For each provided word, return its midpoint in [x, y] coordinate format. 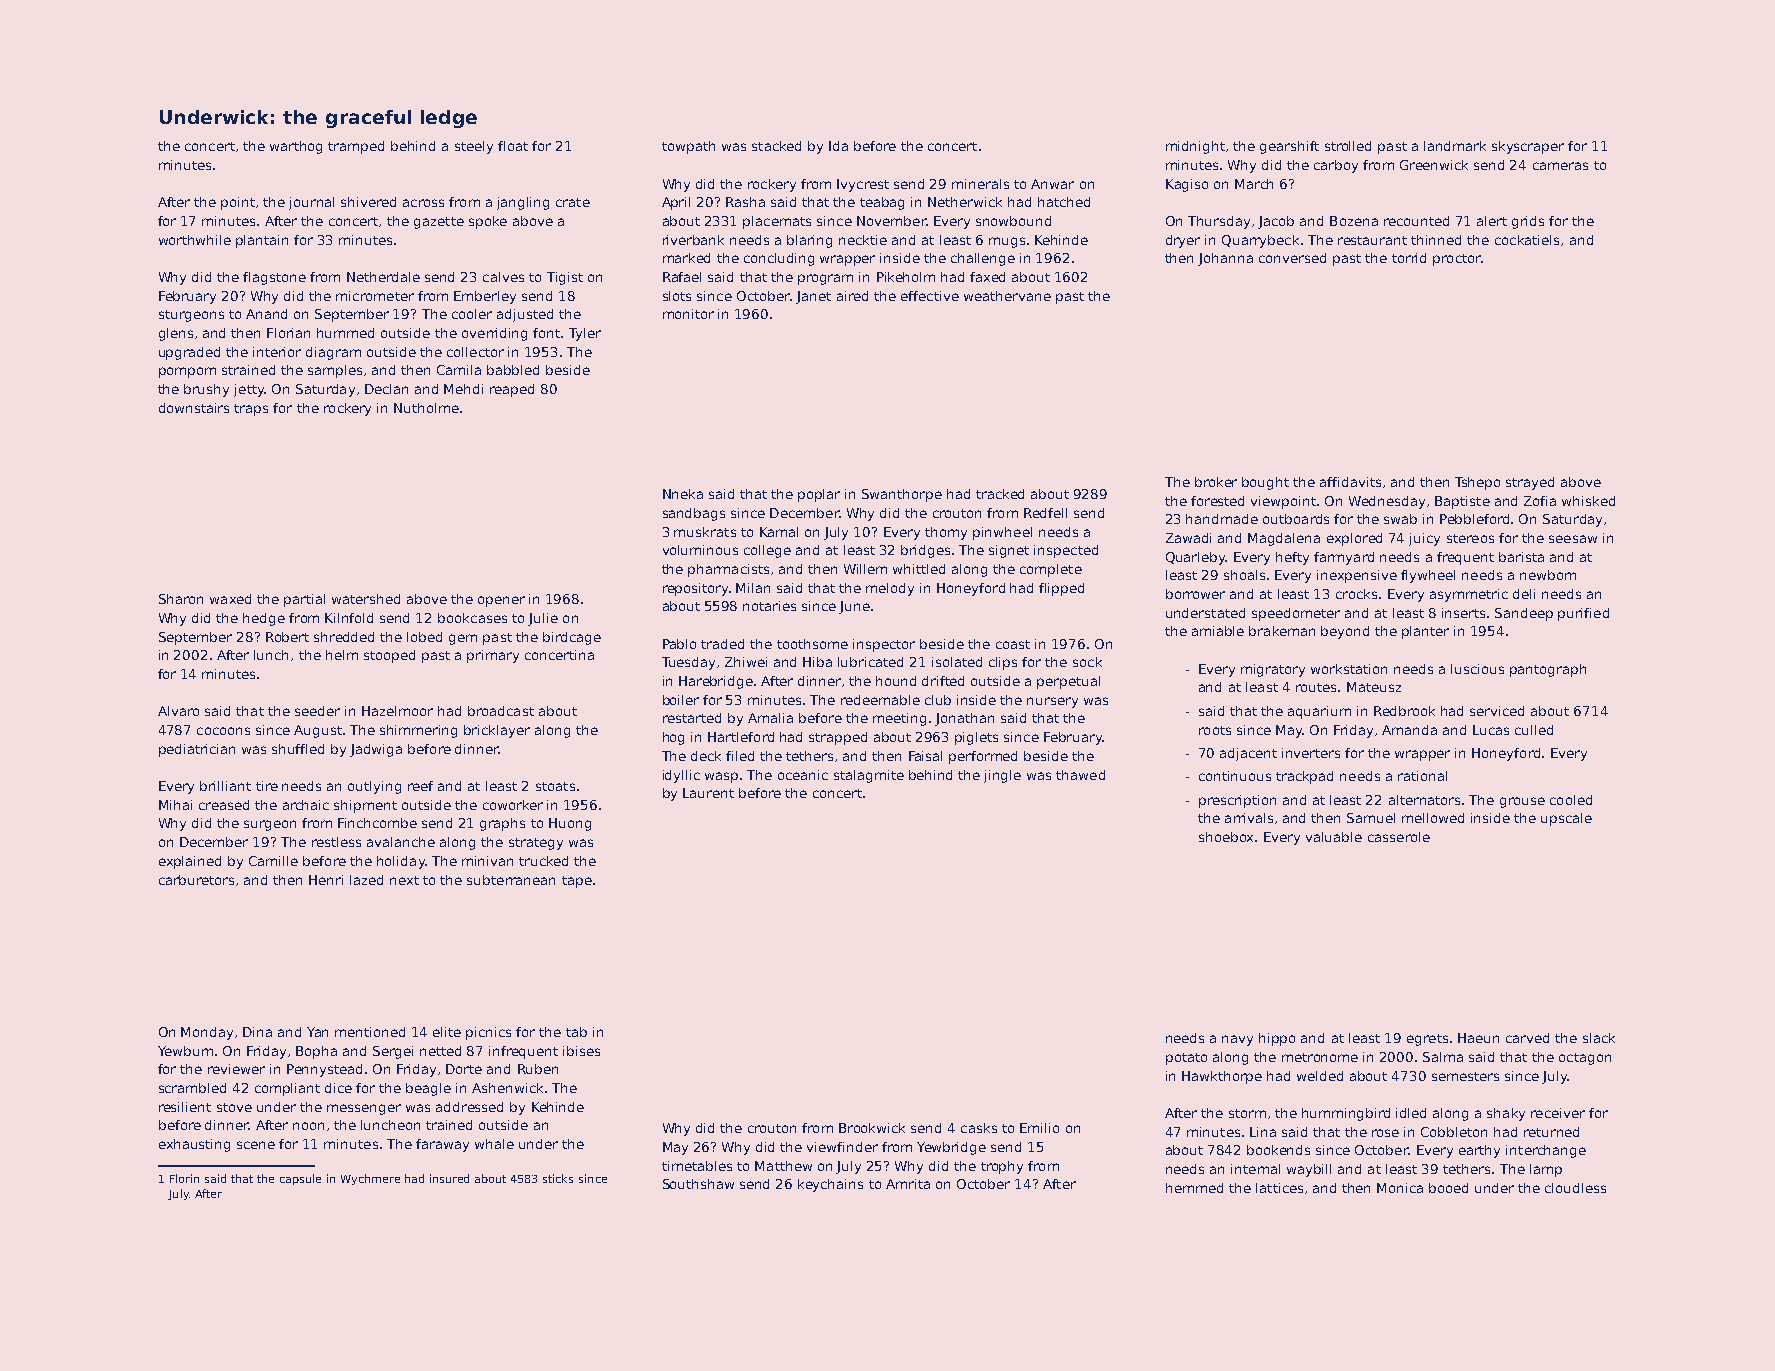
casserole [1399, 837]
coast [1013, 644]
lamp [1546, 1170]
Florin [184, 1178]
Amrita [908, 1184]
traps [251, 410]
